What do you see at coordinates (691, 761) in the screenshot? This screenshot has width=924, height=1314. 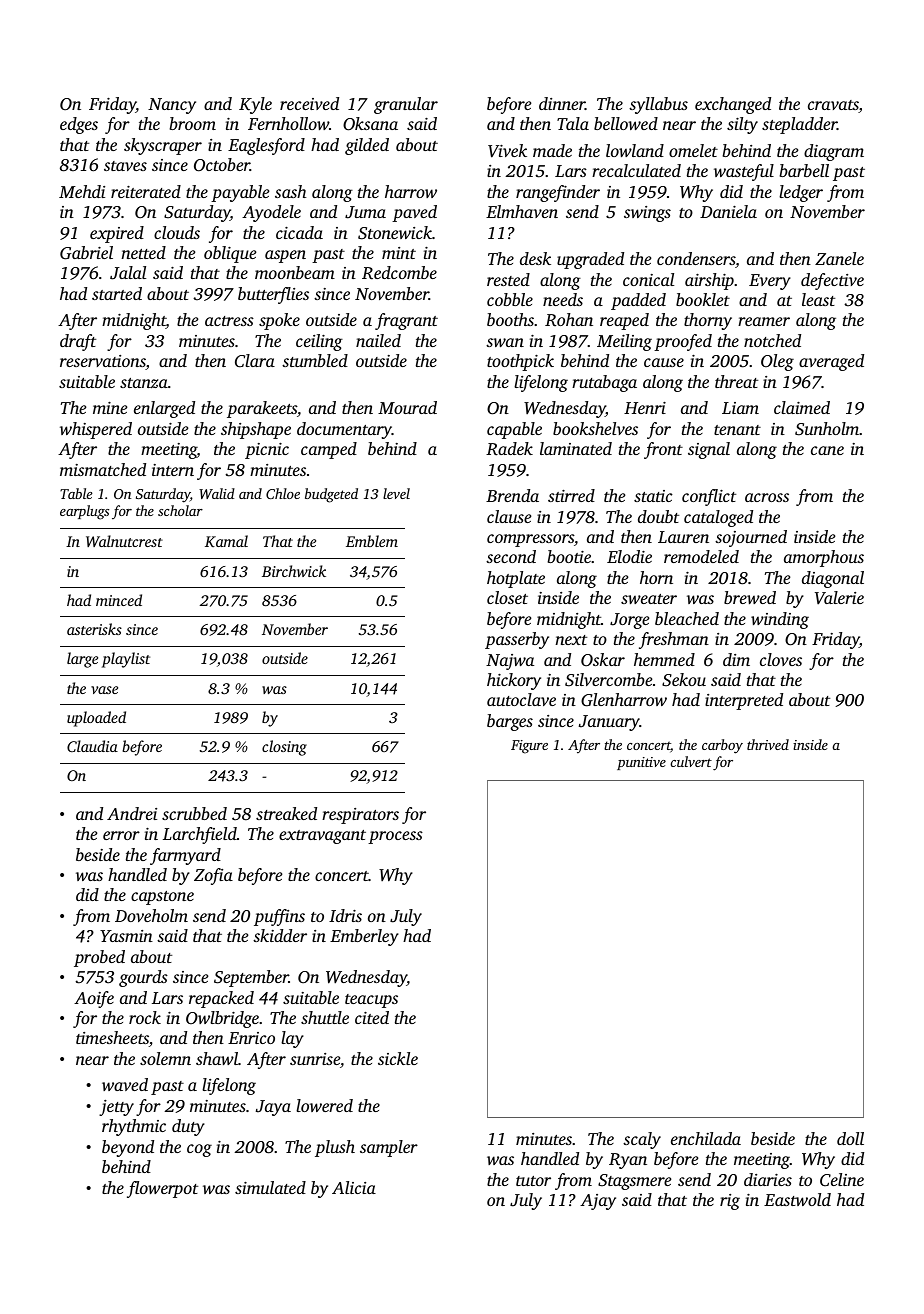 I see `culvert` at bounding box center [691, 761].
